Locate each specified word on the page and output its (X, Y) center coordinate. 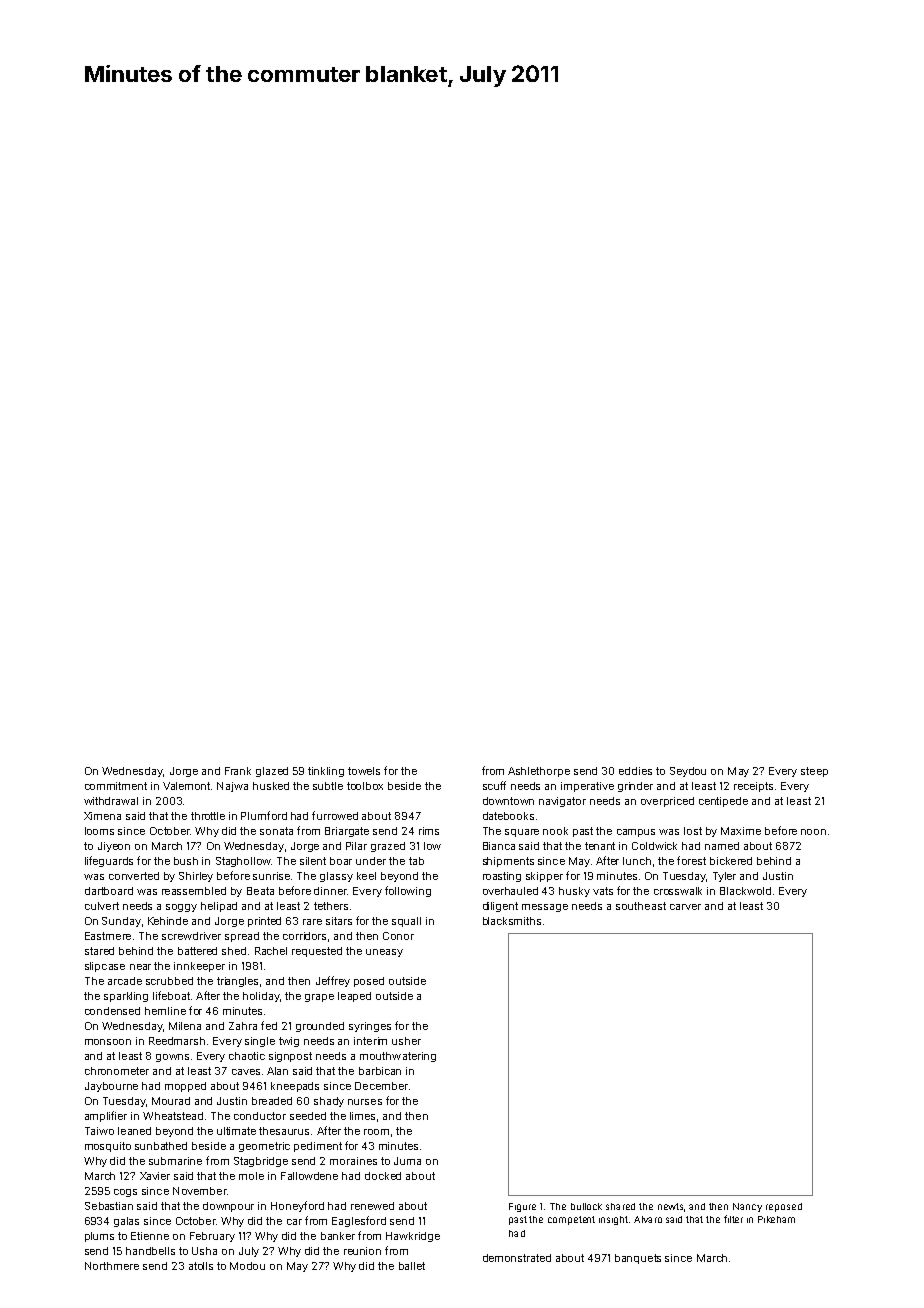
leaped (354, 997)
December (381, 1086)
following (408, 891)
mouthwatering (398, 1057)
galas (126, 1222)
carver (685, 907)
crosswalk (678, 891)
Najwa (232, 787)
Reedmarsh (177, 1041)
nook (555, 831)
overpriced (667, 802)
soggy (181, 908)
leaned (134, 1131)
